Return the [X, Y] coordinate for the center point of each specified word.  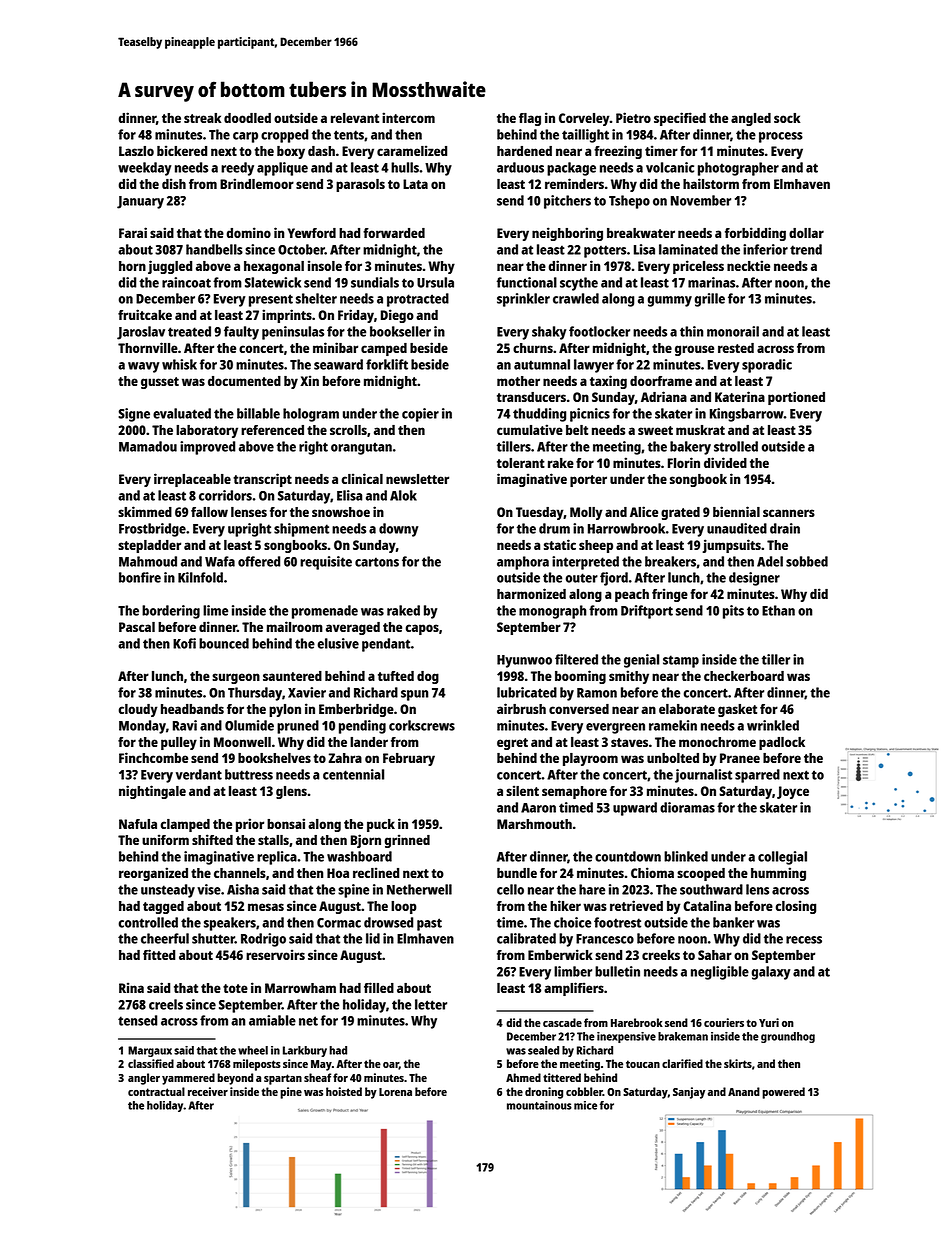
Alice [644, 511]
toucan [643, 1064]
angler [144, 1079]
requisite [326, 563]
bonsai [286, 823]
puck [381, 825]
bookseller [400, 331]
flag [530, 119]
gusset [160, 383]
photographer [738, 169]
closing [796, 907]
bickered [182, 150]
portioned [796, 398]
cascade [562, 1022]
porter [588, 481]
